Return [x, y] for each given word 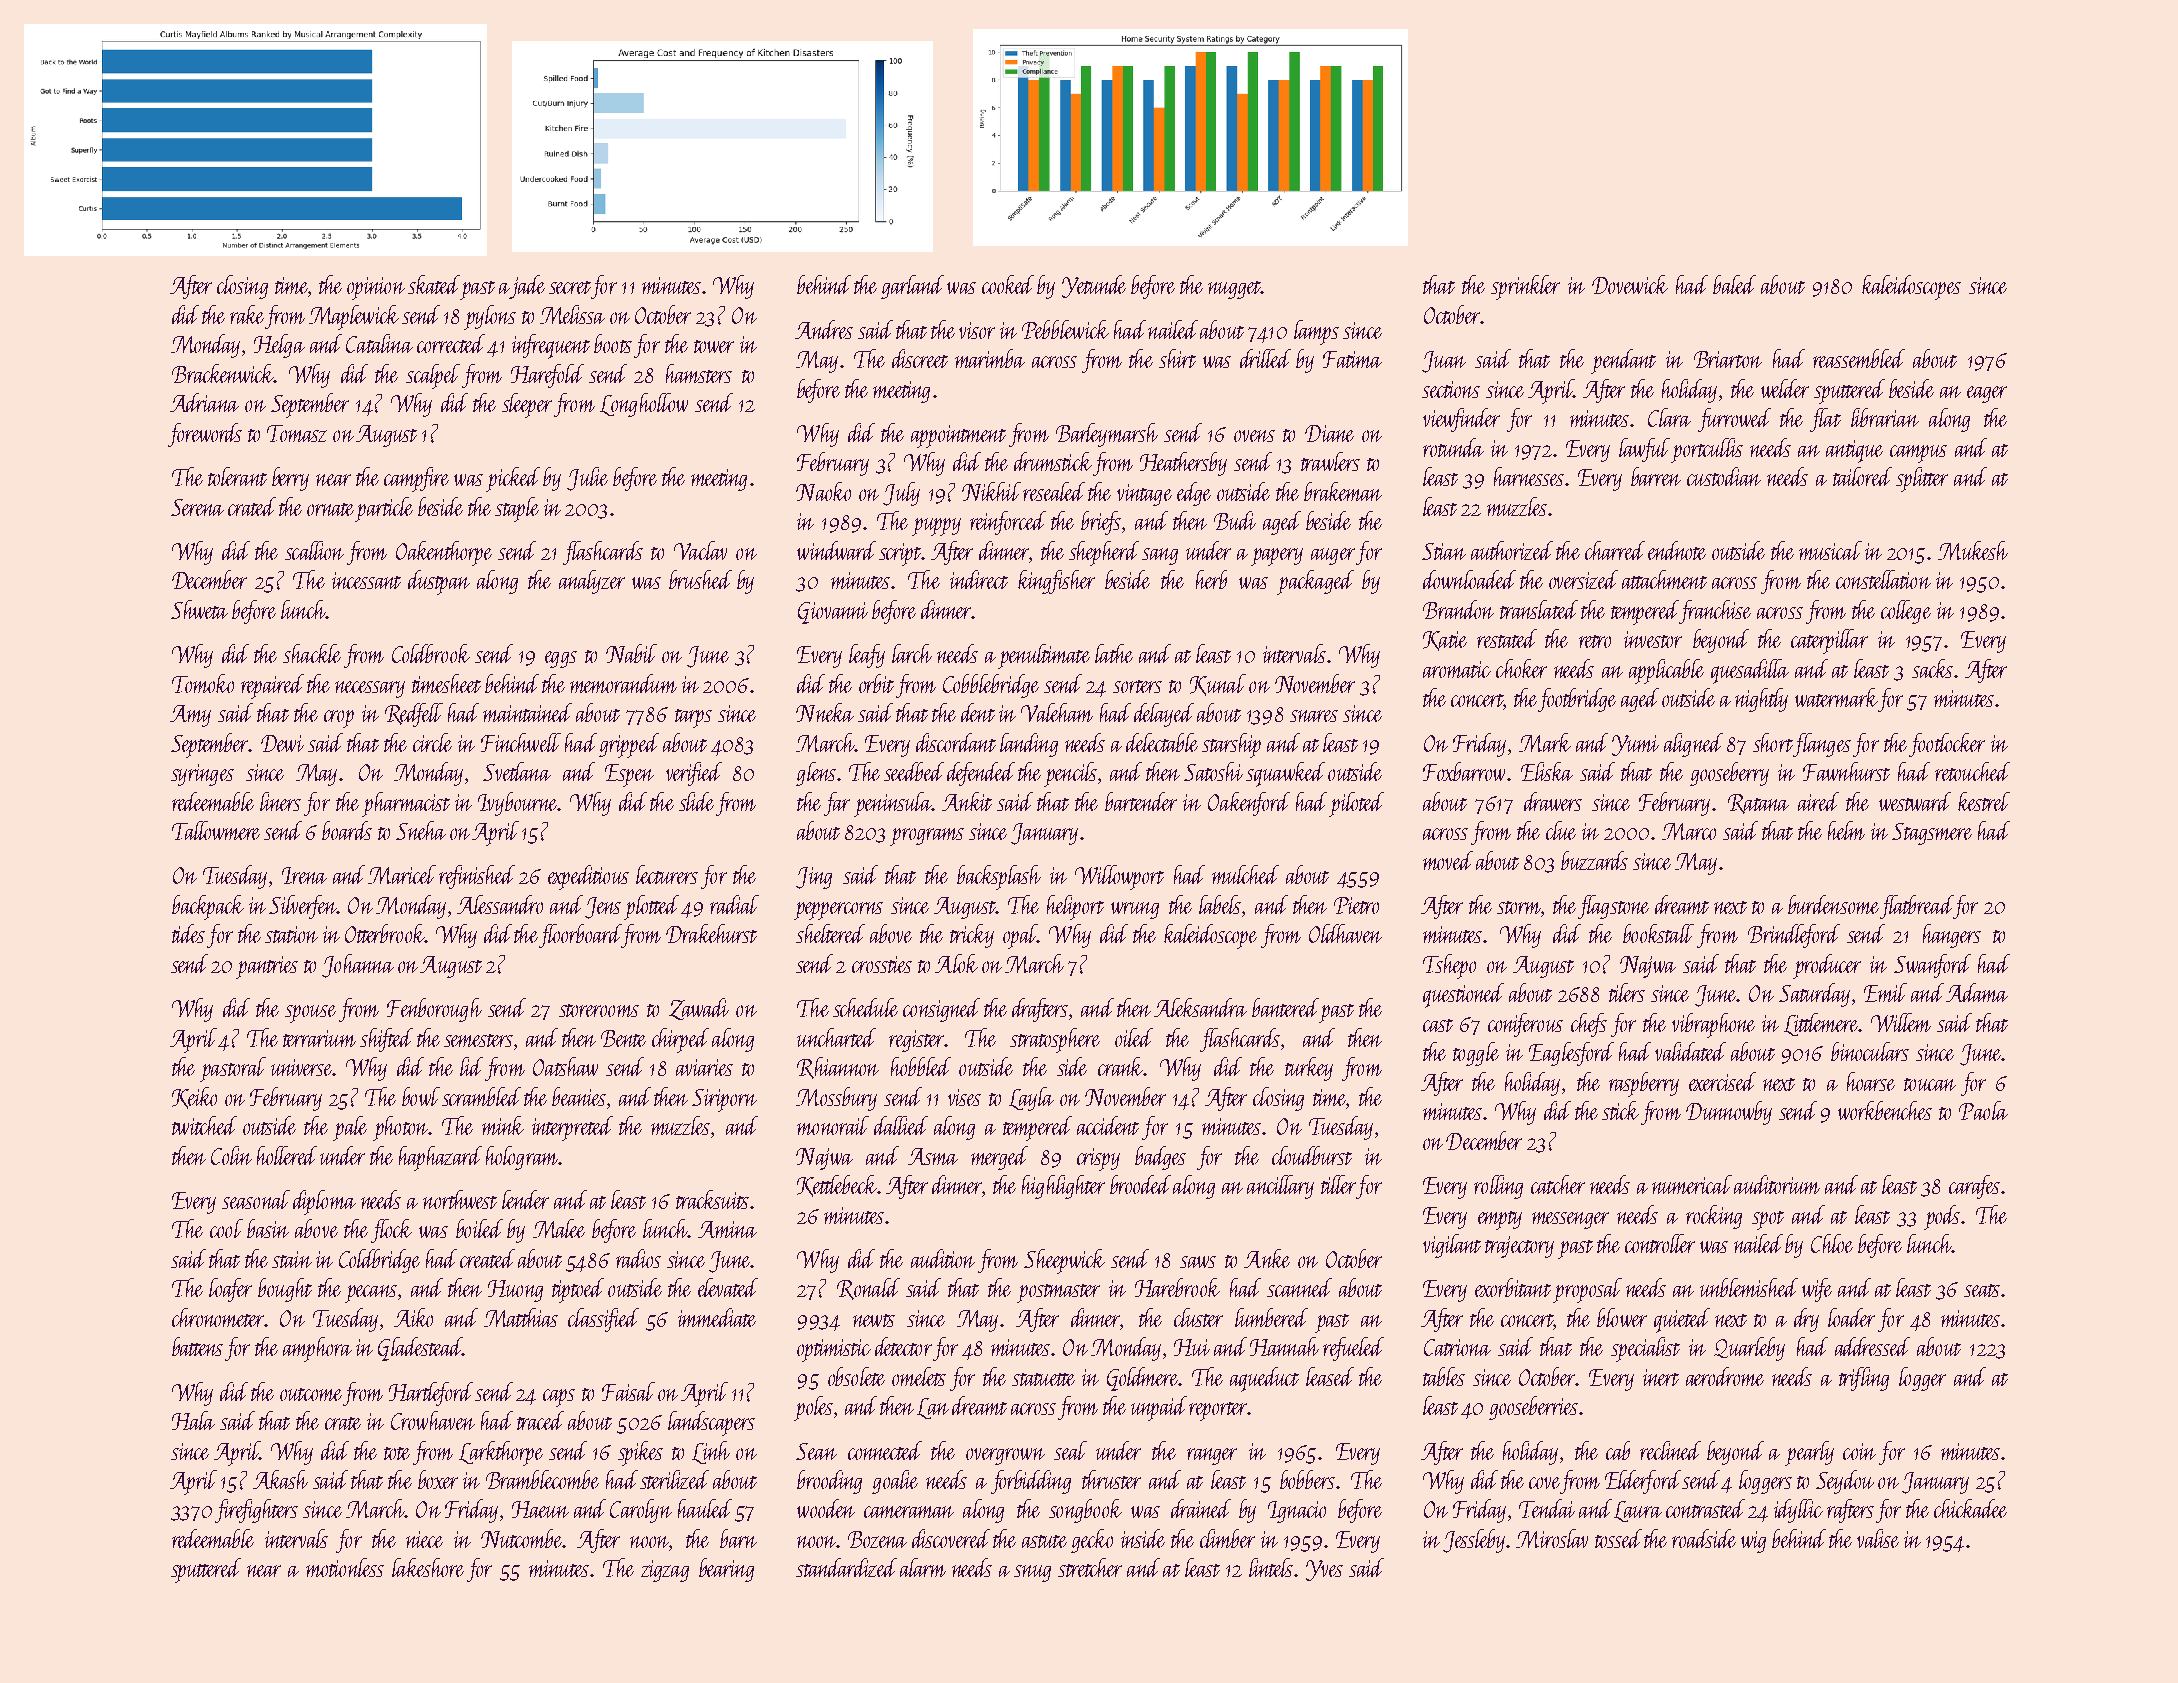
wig [1753, 1542]
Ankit [967, 801]
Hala [193, 1420]
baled [1734, 284]
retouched [1972, 771]
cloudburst [1312, 1155]
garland [912, 287]
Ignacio [1297, 1512]
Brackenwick [223, 373]
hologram [522, 1158]
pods [1942, 1217]
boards [347, 830]
